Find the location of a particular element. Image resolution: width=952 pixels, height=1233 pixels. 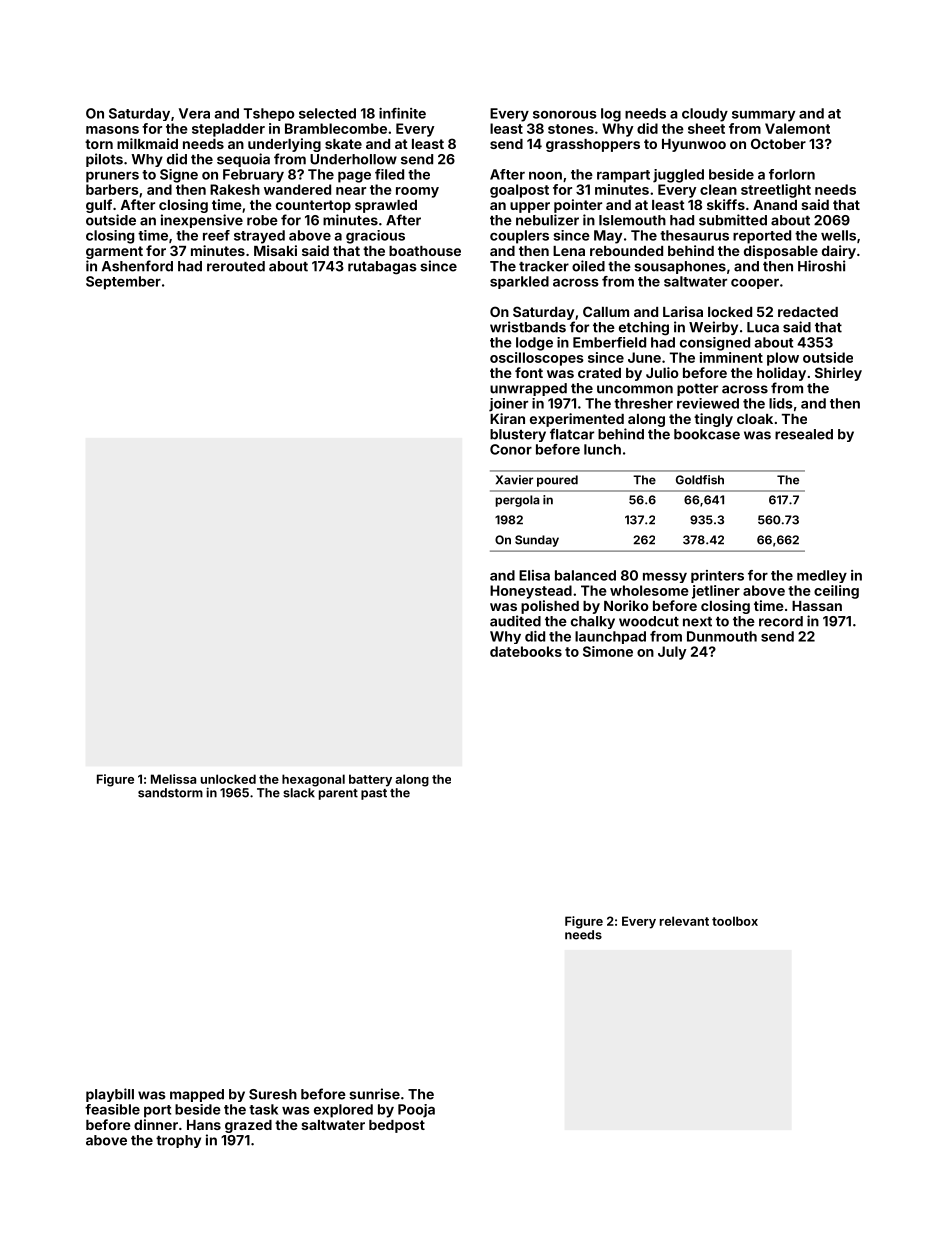

July is located at coordinates (672, 653).
